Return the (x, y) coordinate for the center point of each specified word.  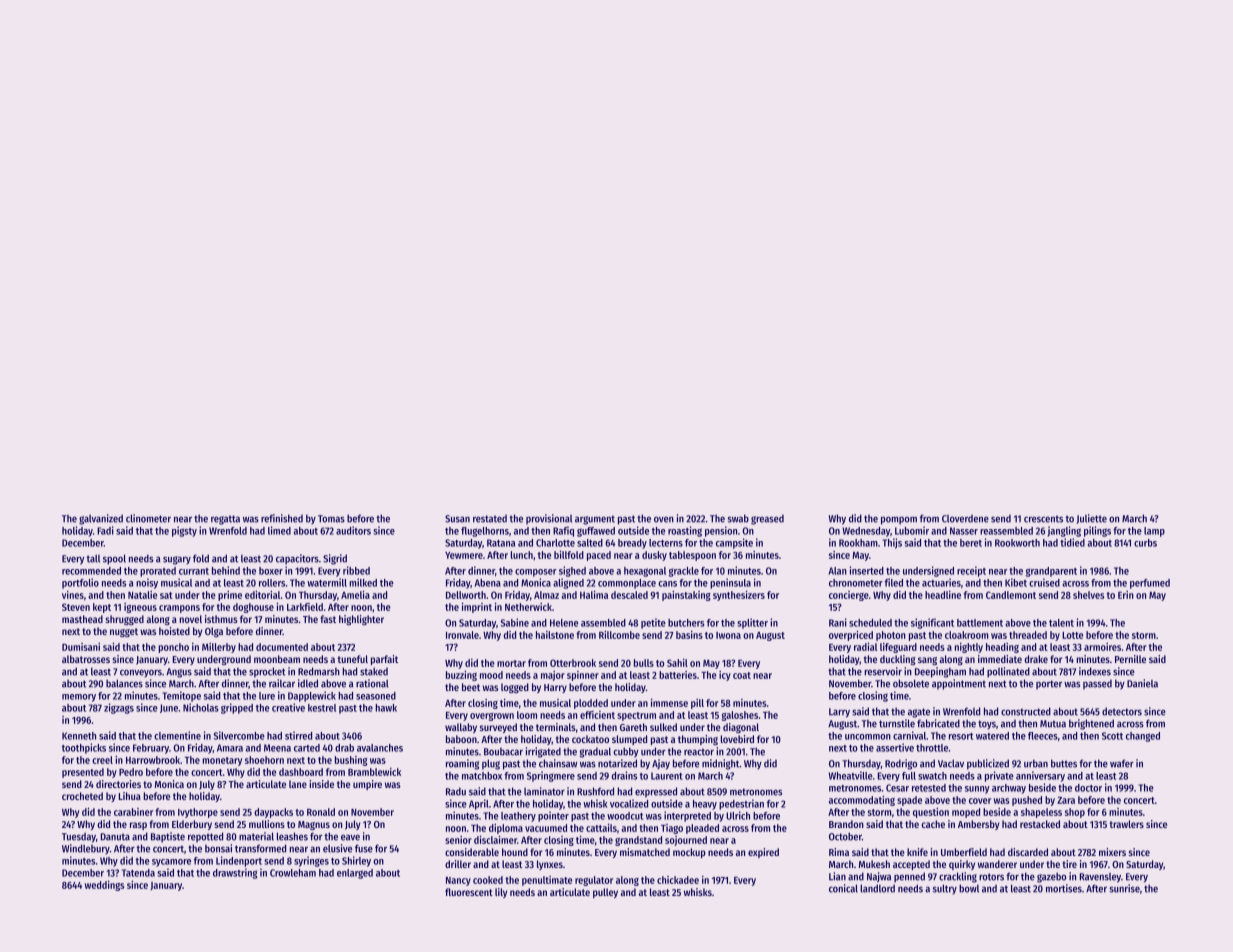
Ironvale (462, 635)
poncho (173, 648)
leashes (292, 836)
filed (894, 582)
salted (590, 543)
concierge (849, 596)
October (845, 836)
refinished (282, 518)
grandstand (638, 841)
